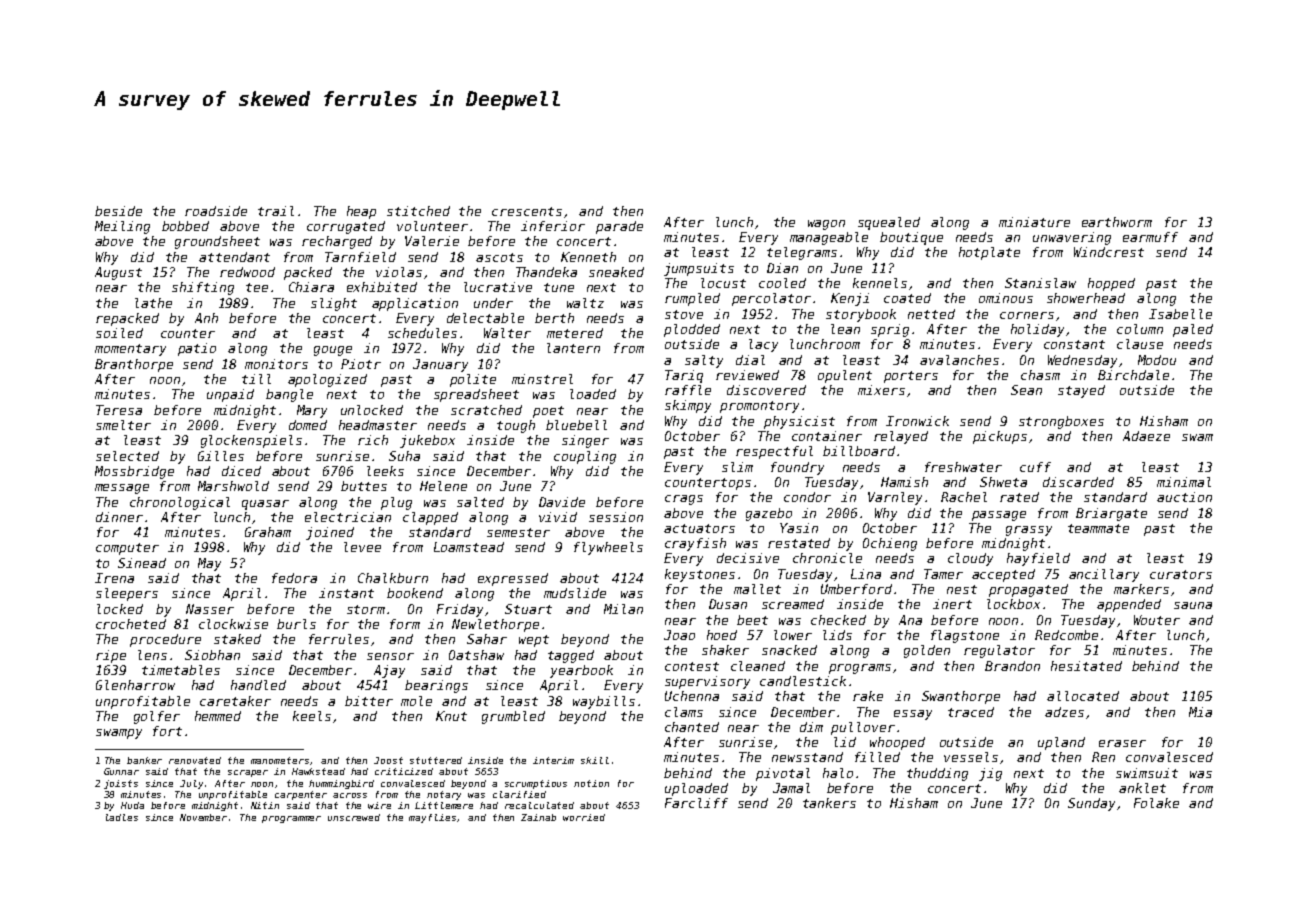  I want to click on renovated, so click(195, 760).
